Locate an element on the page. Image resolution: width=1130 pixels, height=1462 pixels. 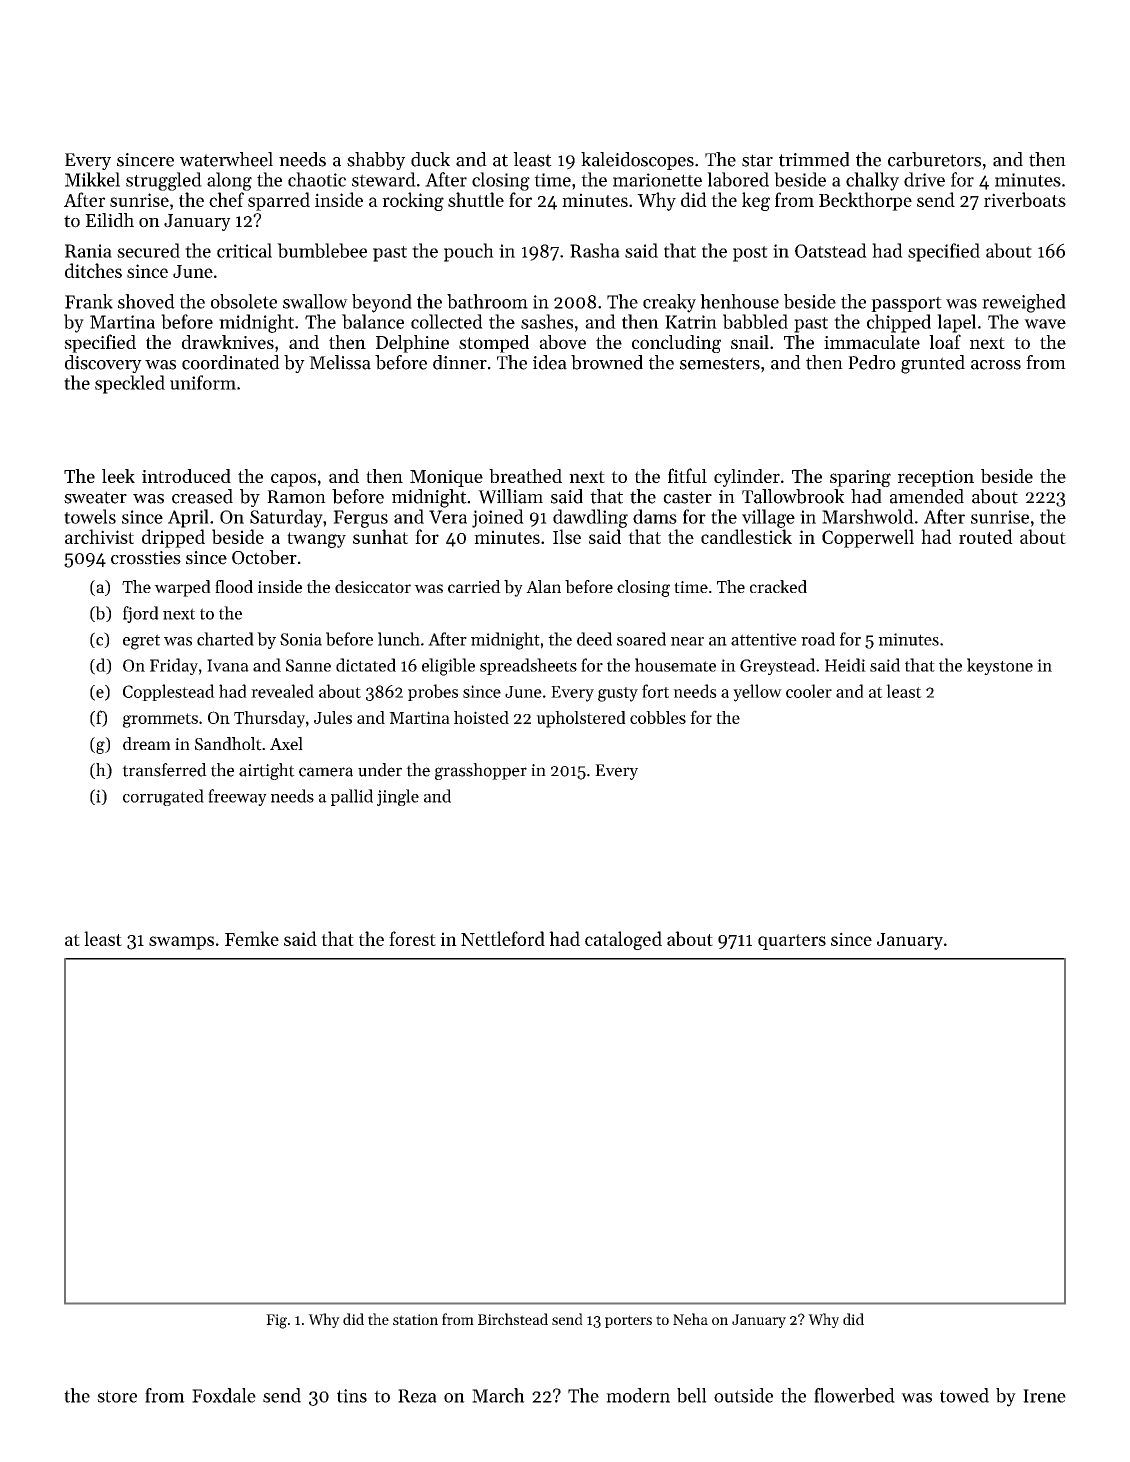
drawknives is located at coordinates (228, 342).
